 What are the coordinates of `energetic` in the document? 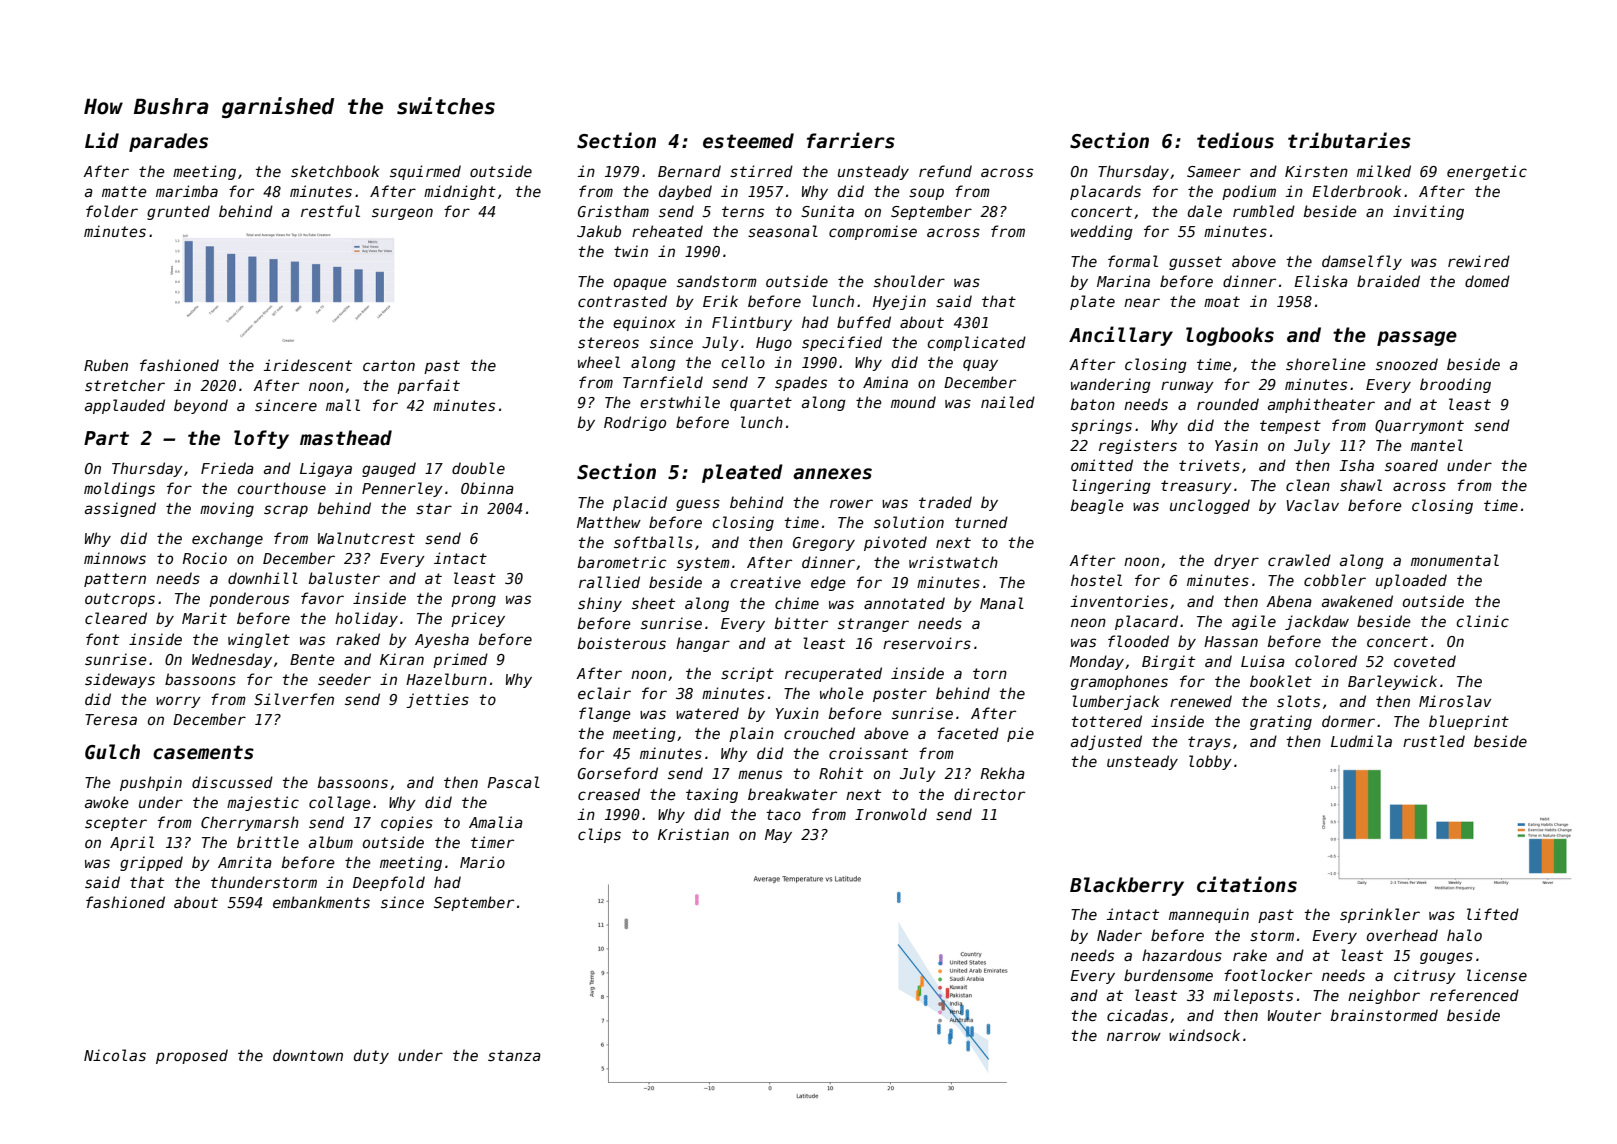 It's located at (1487, 172).
